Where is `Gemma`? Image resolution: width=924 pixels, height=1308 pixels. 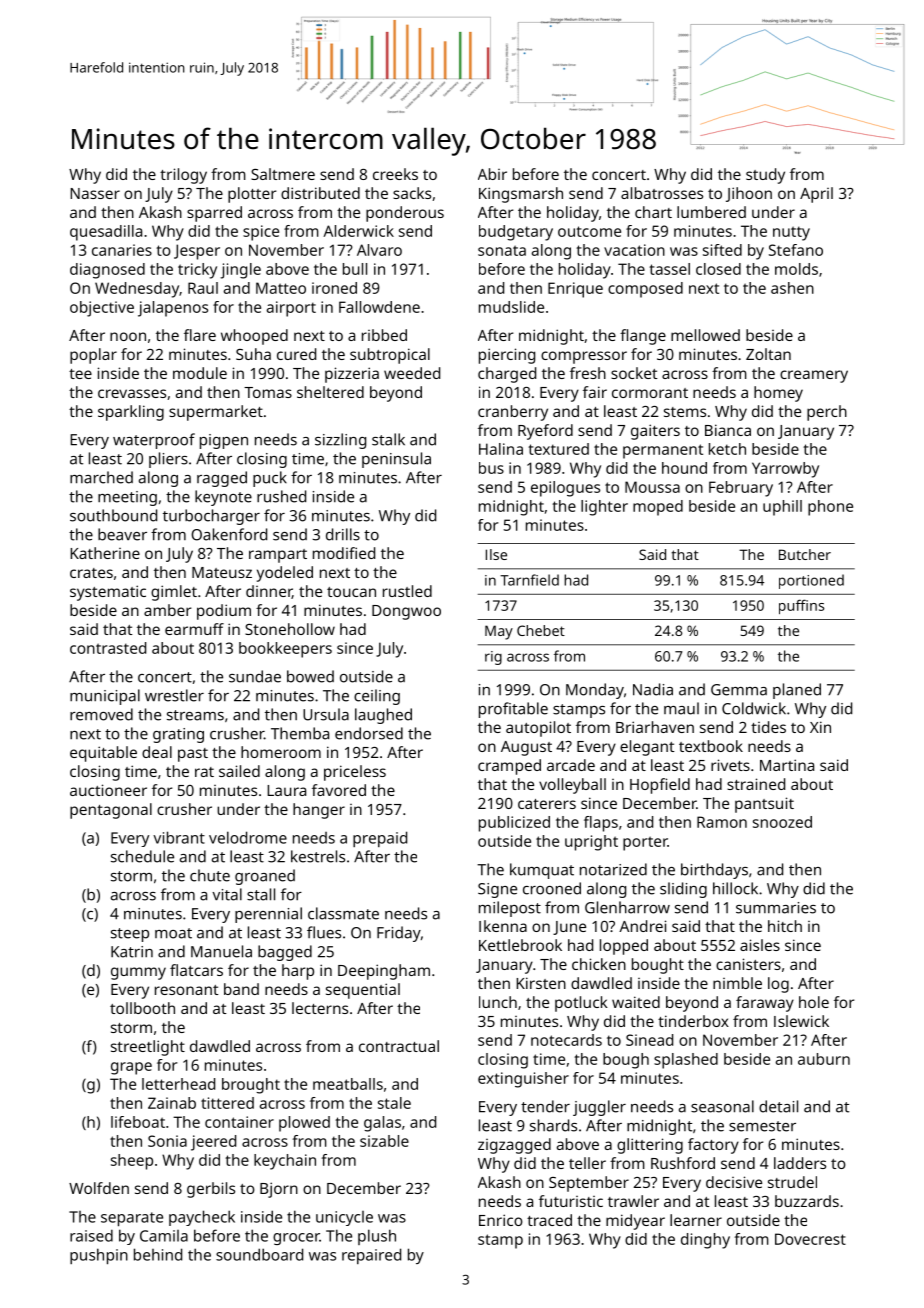
Gemma is located at coordinates (739, 690).
